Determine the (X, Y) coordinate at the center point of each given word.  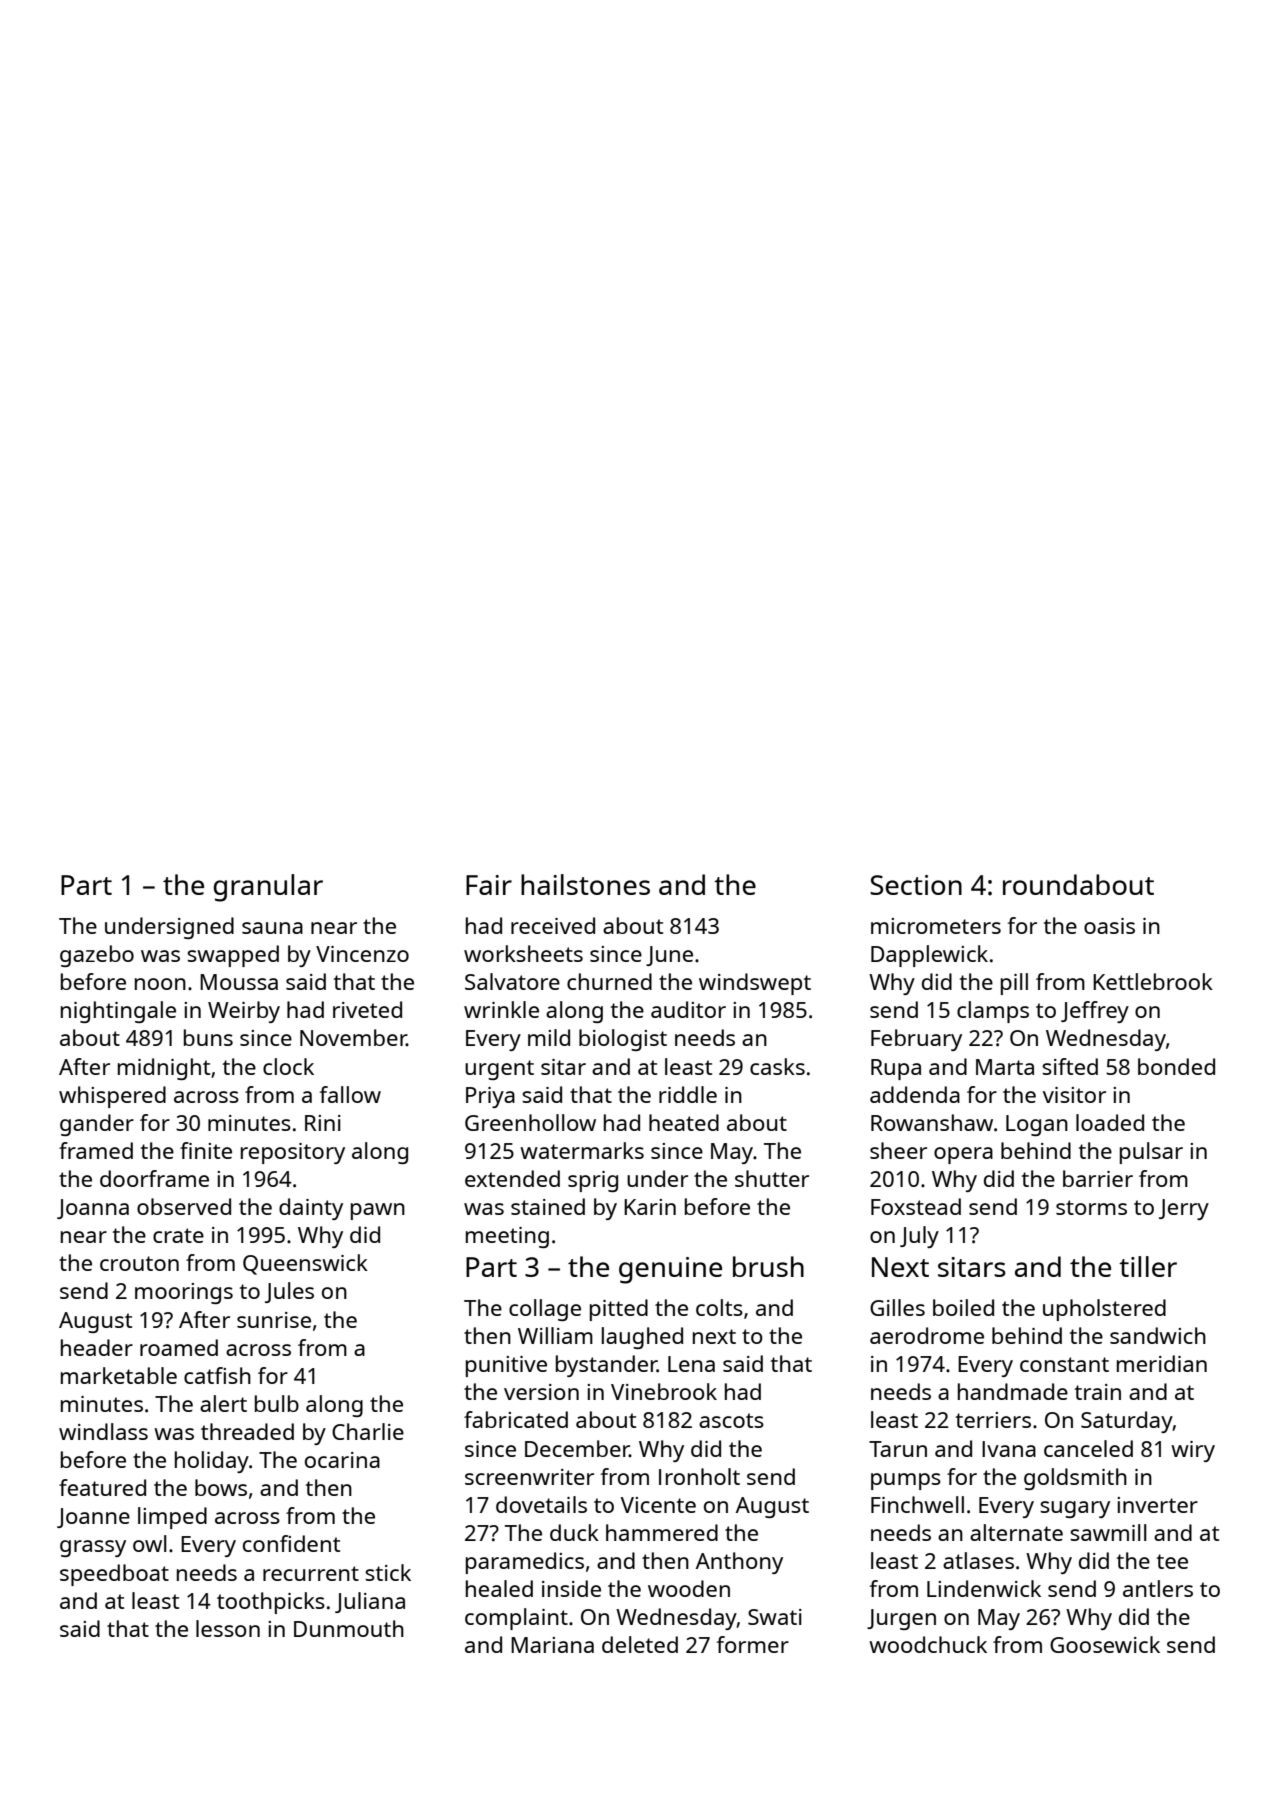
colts (719, 1307)
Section (916, 885)
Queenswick (305, 1264)
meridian (1162, 1363)
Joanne (93, 1518)
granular (268, 888)
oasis (1109, 926)
